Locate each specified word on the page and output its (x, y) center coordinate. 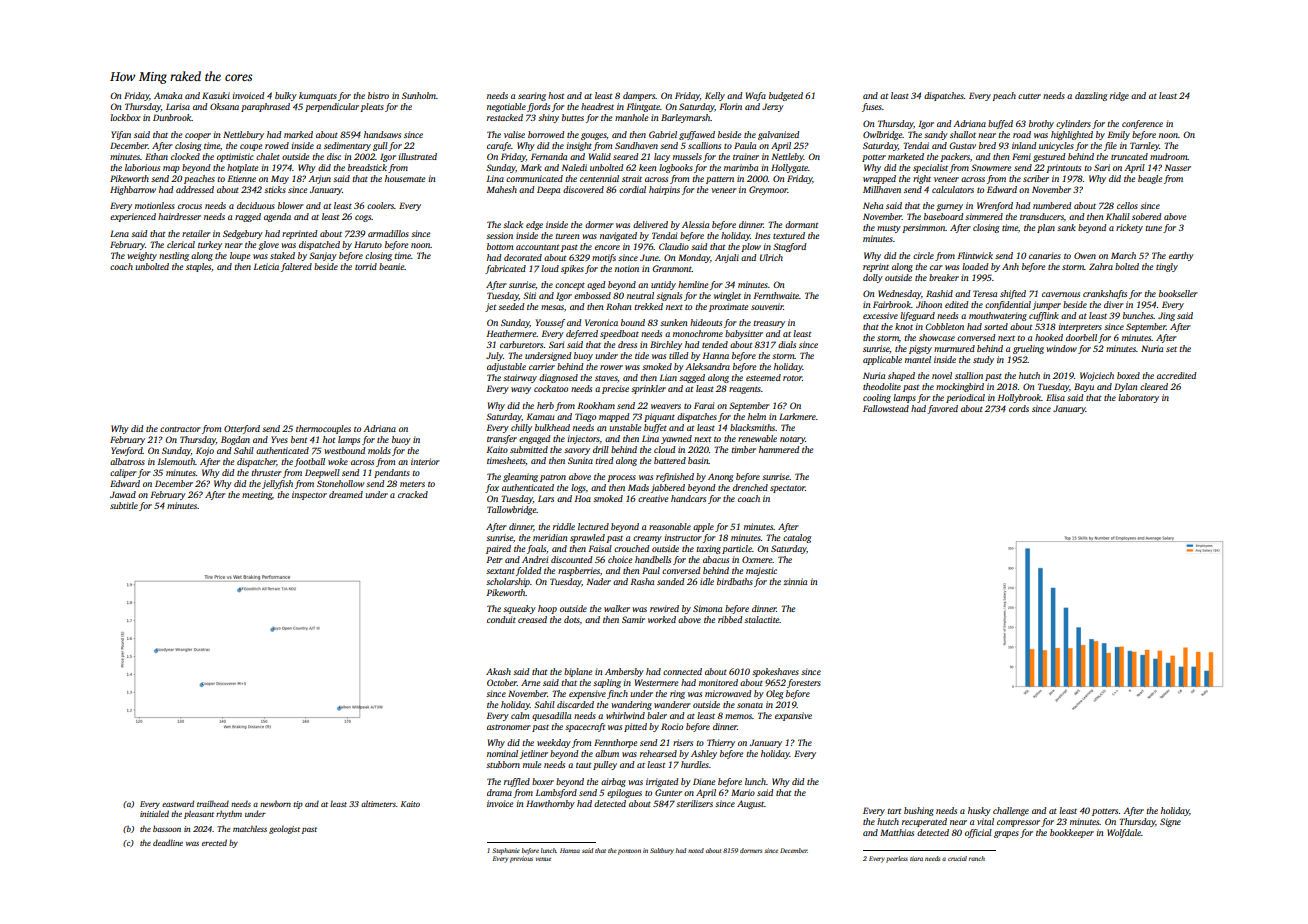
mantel (918, 359)
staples (198, 267)
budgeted (786, 96)
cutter (1029, 96)
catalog (797, 538)
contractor (180, 429)
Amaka (168, 95)
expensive (587, 694)
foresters (804, 683)
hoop (547, 609)
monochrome (698, 333)
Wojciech (1097, 376)
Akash (498, 671)
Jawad (123, 494)
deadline (168, 842)
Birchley (666, 345)
